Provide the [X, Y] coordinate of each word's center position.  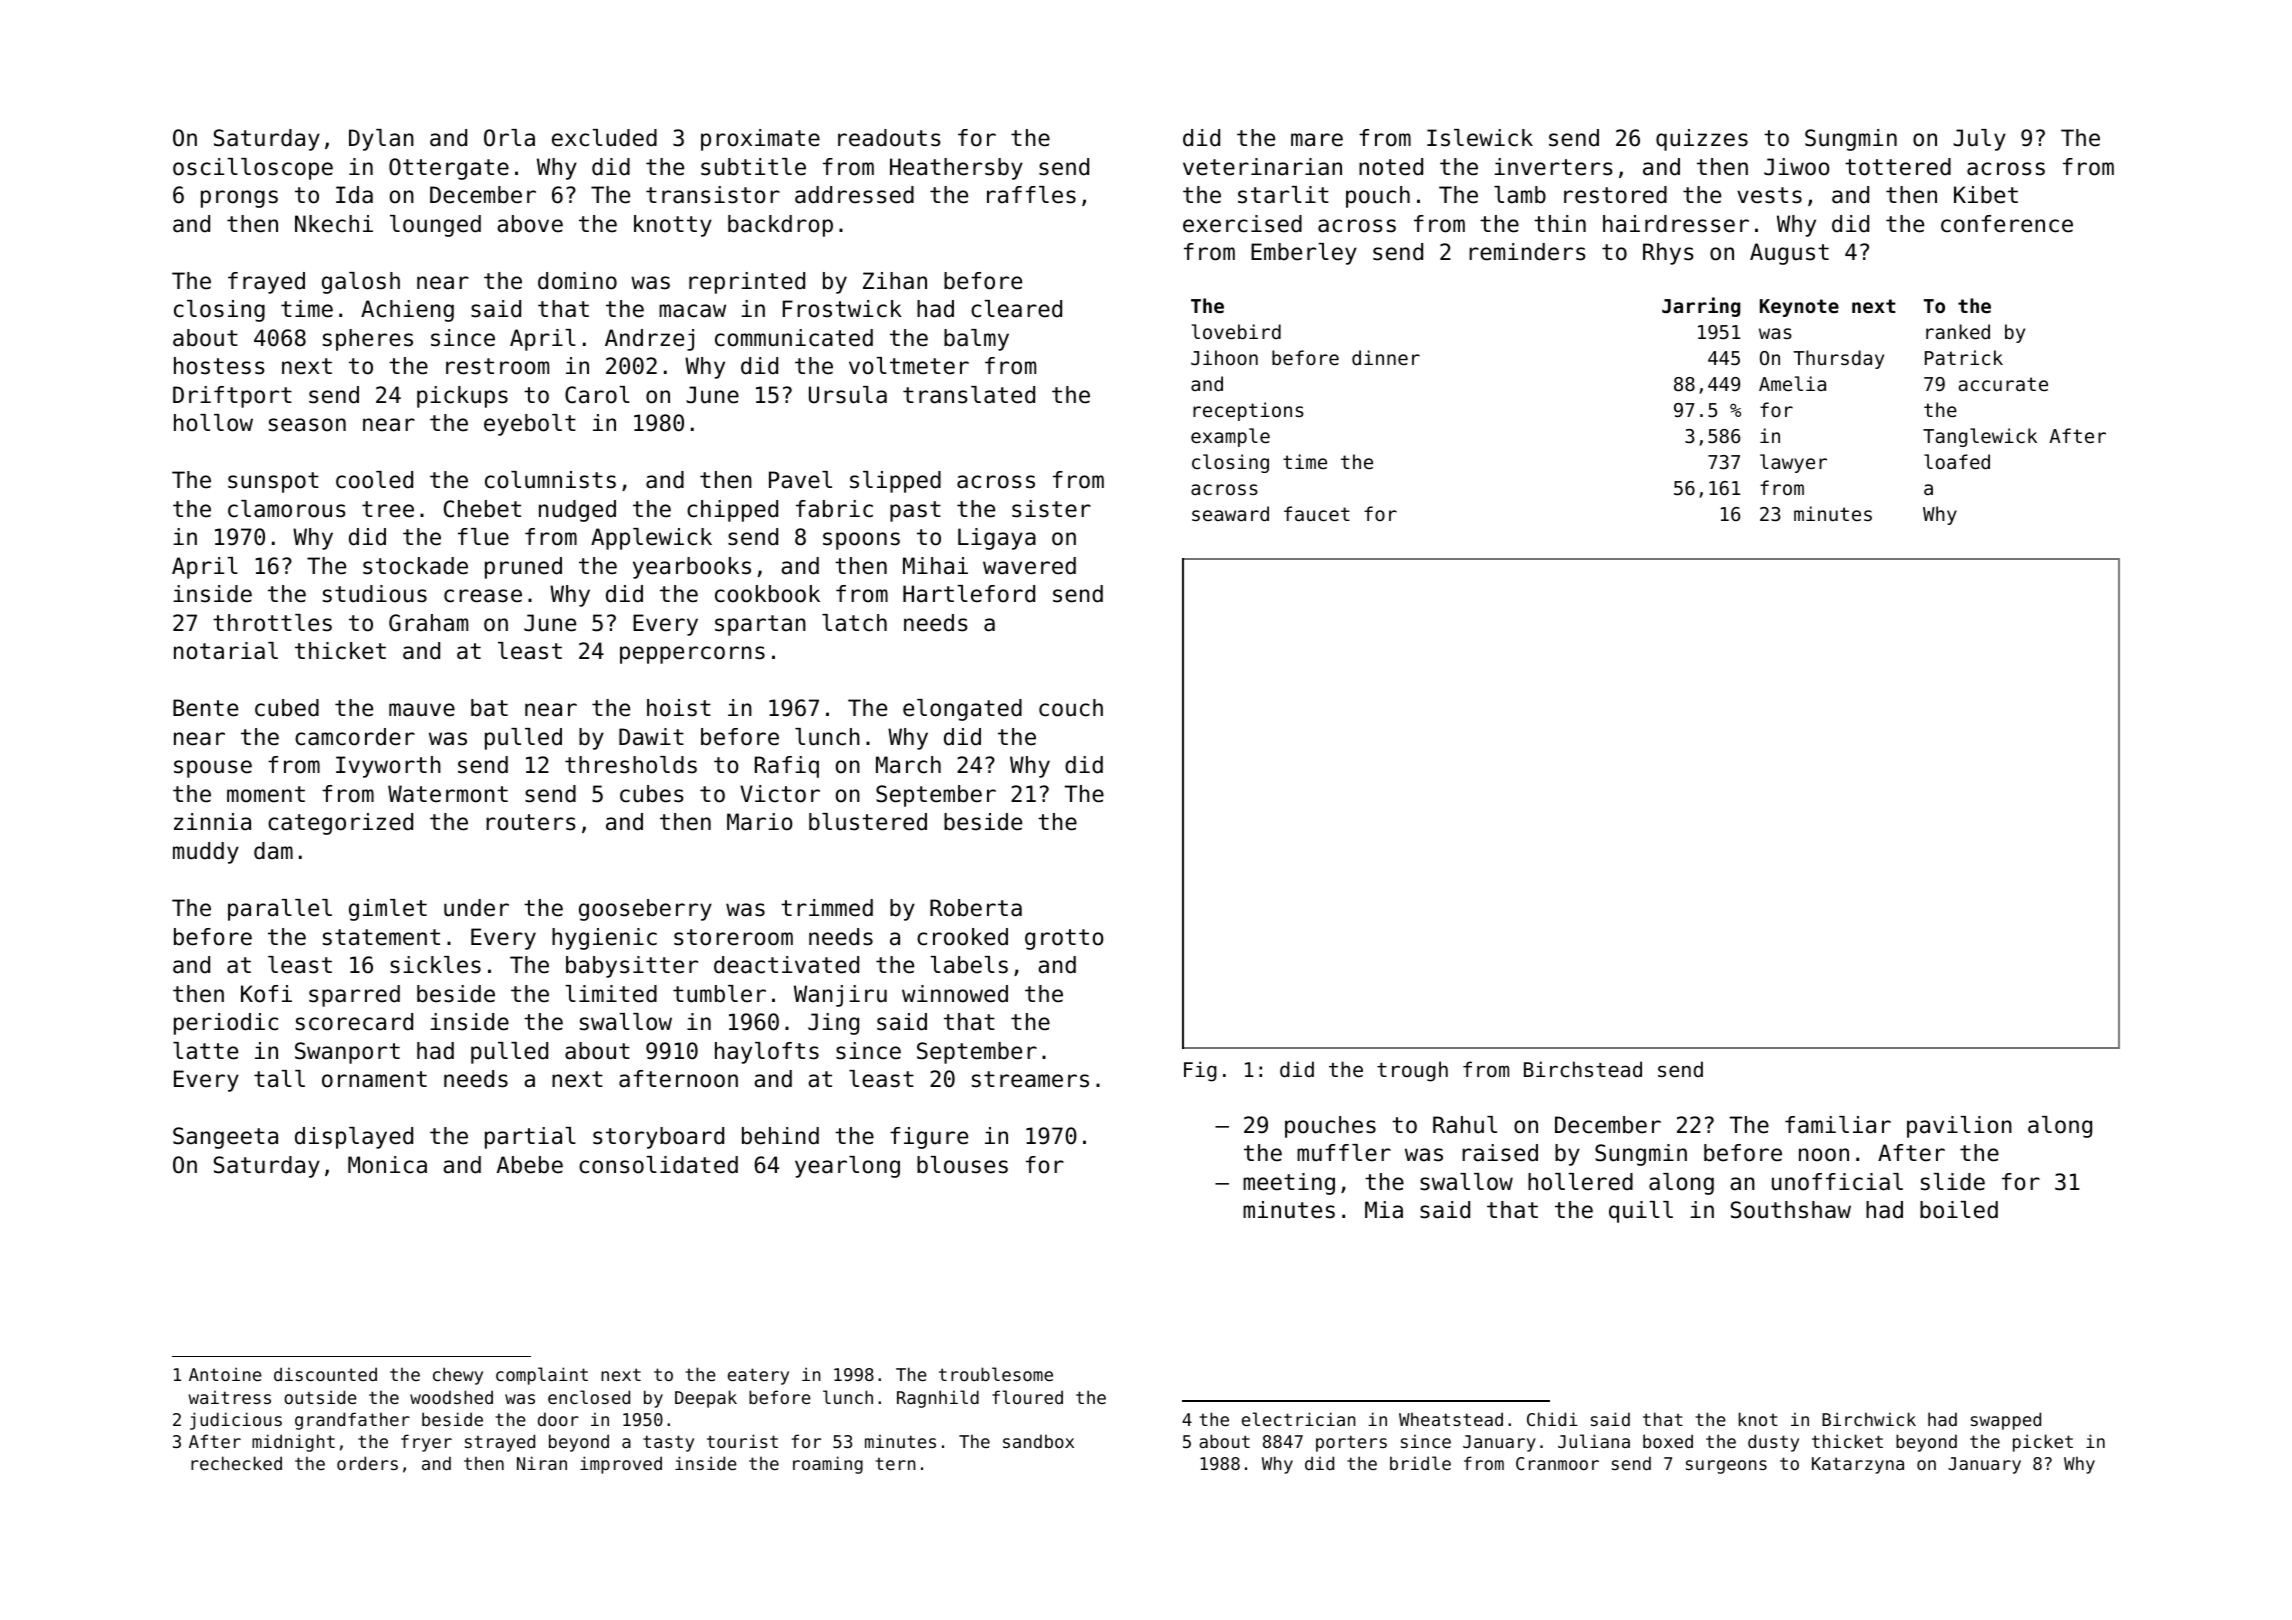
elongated [962, 710]
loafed [1957, 461]
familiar [1838, 1125]
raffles [1031, 195]
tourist [742, 1441]
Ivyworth [388, 767]
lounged [435, 226]
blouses [962, 1165]
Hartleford [969, 594]
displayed [354, 1138]
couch [1071, 708]
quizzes [1702, 140]
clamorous [287, 509]
